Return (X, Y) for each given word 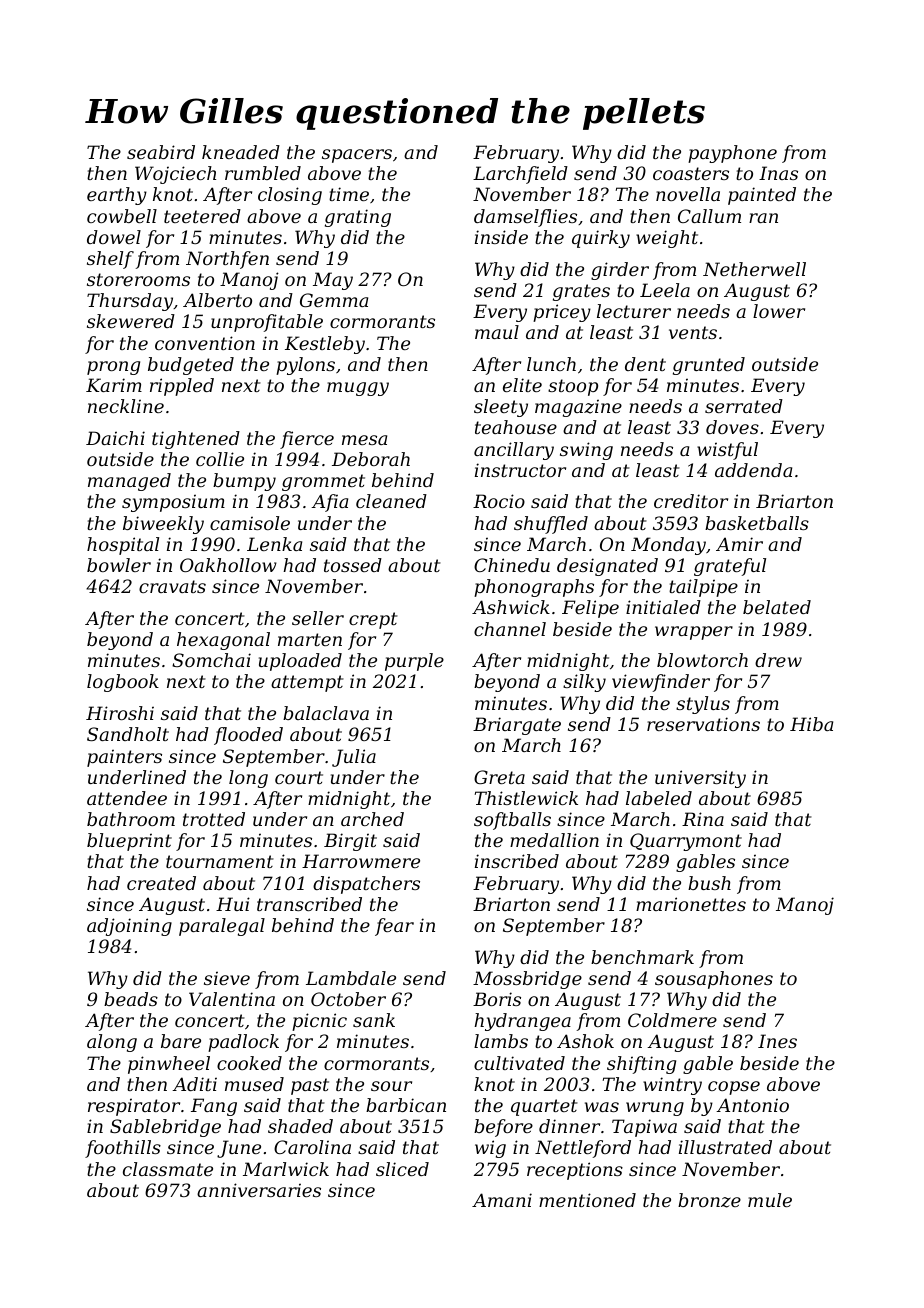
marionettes (691, 904)
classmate (168, 1169)
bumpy (244, 482)
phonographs (534, 588)
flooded (248, 736)
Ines (777, 1041)
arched (372, 819)
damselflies (525, 218)
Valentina (232, 999)
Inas (778, 173)
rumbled (263, 173)
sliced (402, 1169)
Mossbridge (527, 980)
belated (777, 607)
